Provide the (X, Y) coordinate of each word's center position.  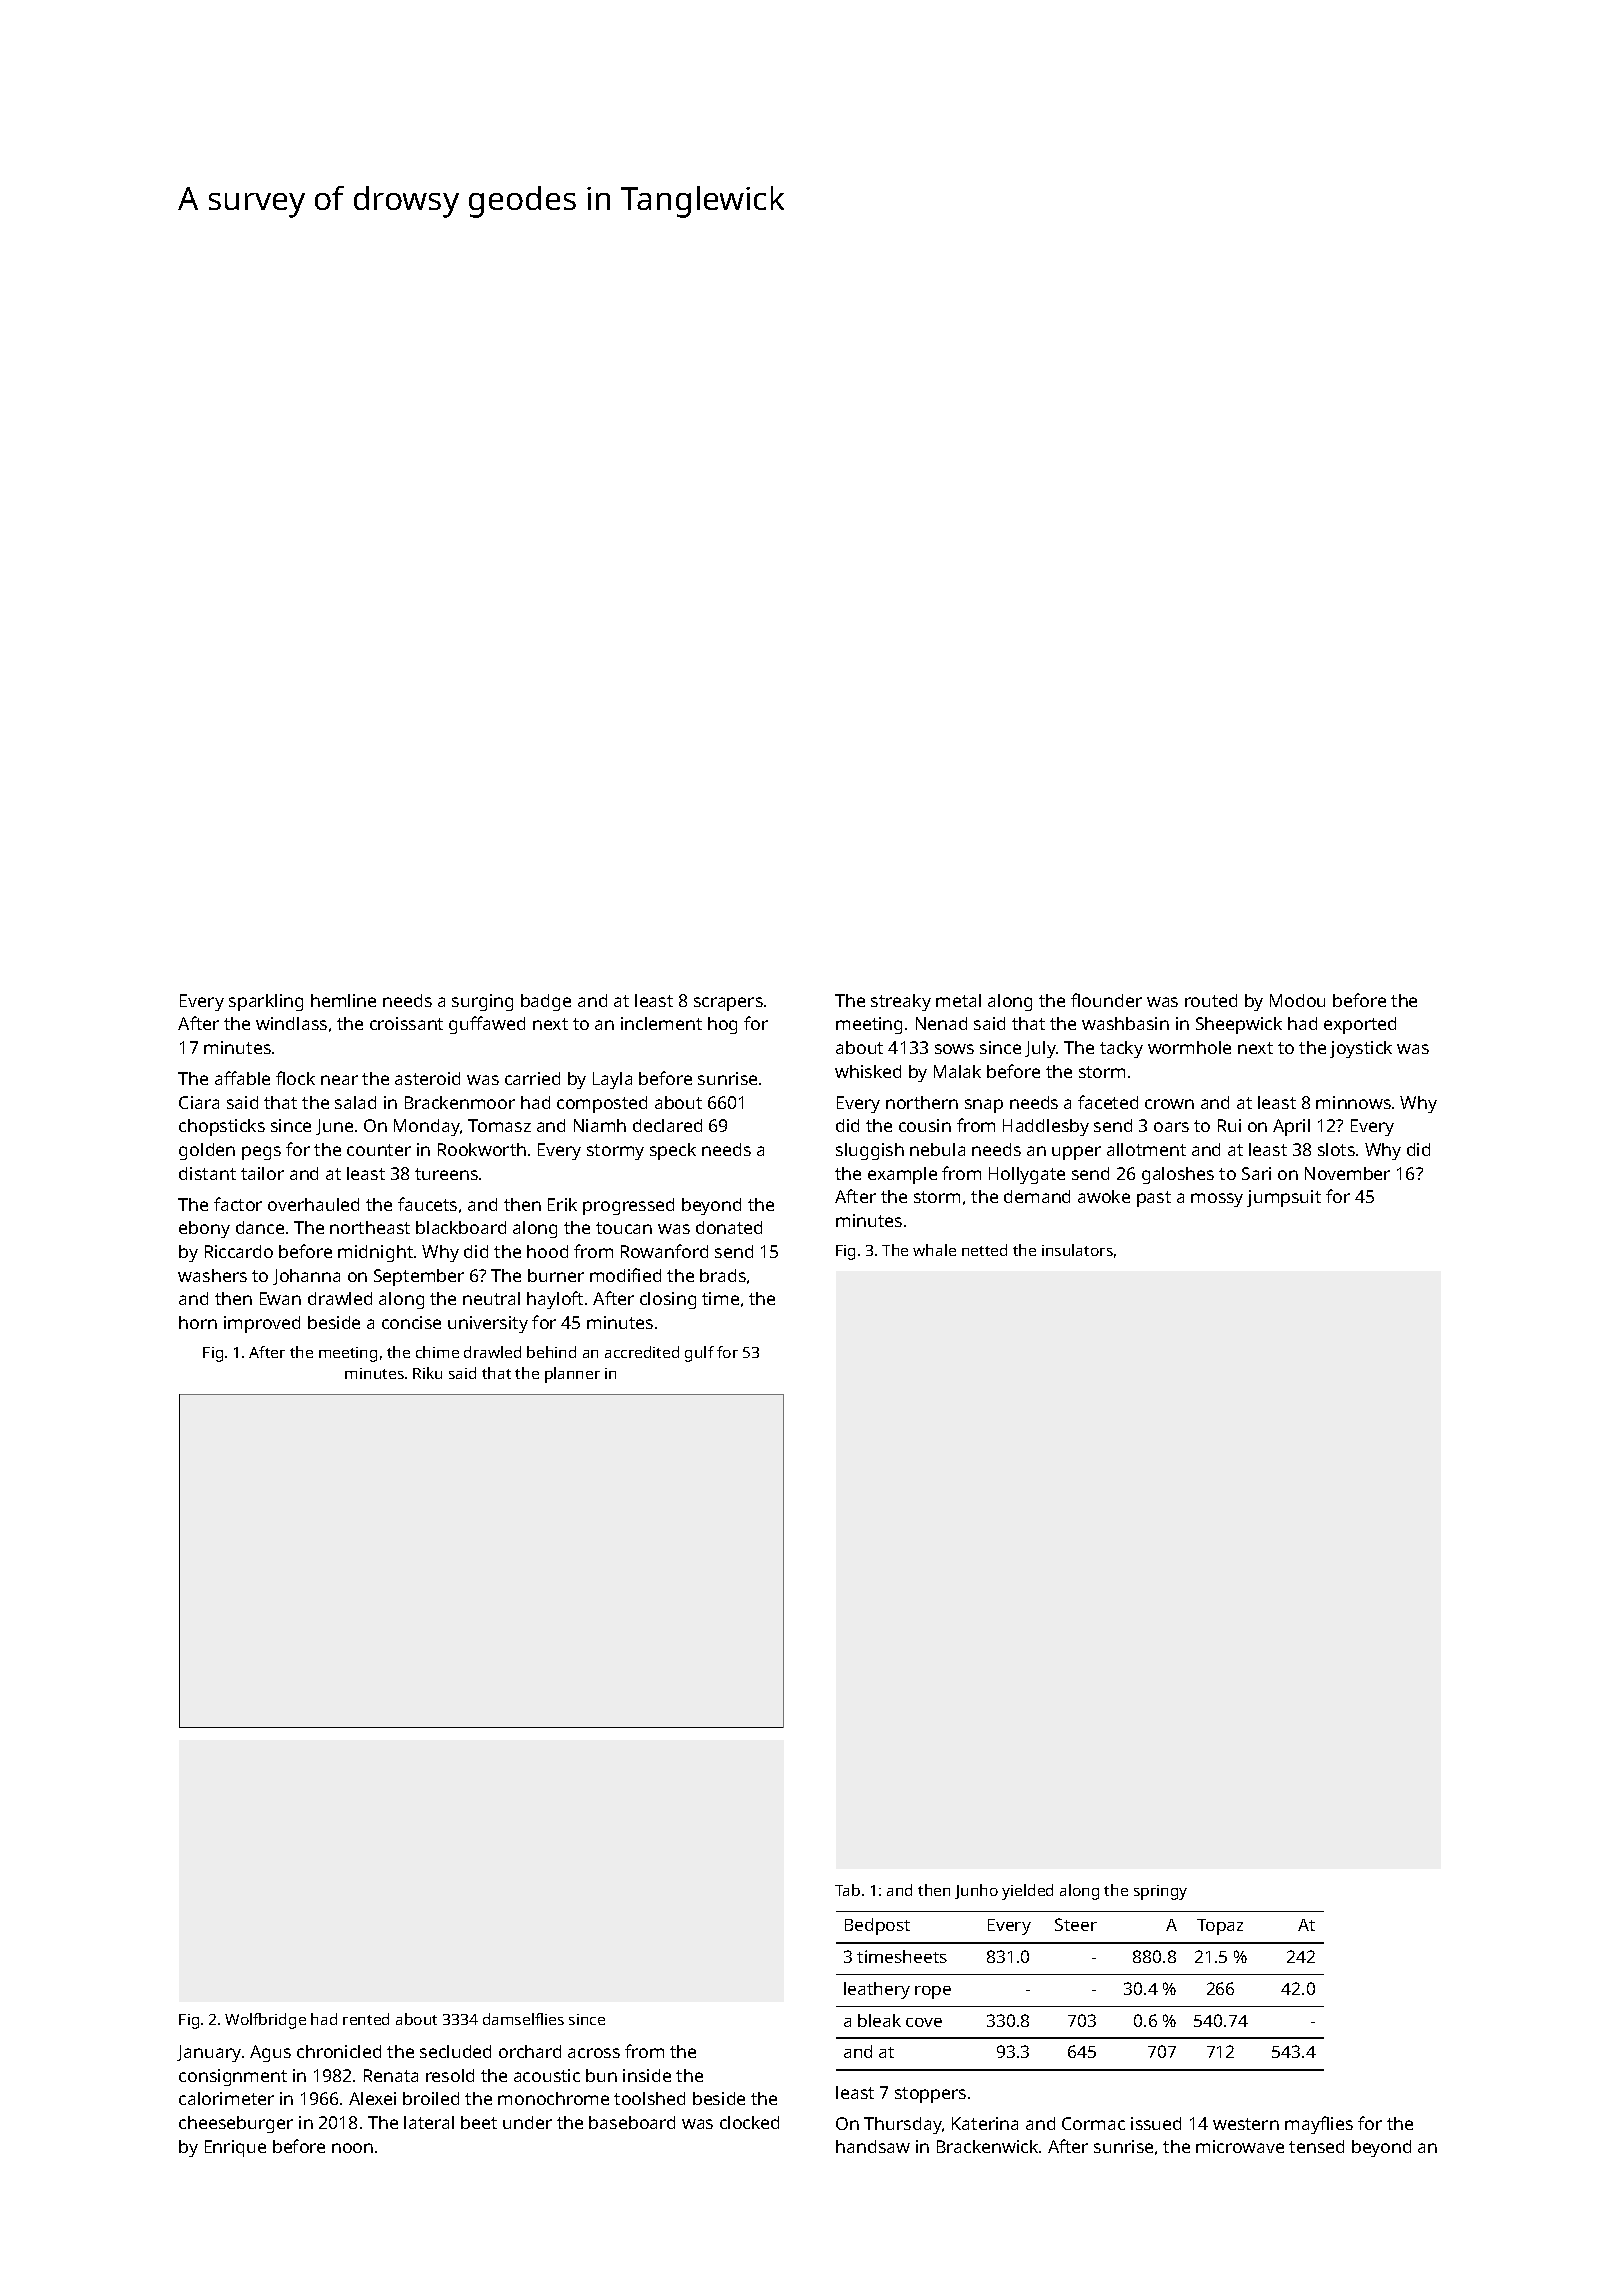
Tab (847, 1890)
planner (572, 1375)
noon (352, 2148)
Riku (427, 1373)
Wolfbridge (265, 2021)
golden (207, 1151)
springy (1160, 1892)
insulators (1077, 1250)
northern (922, 1102)
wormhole (1189, 1047)
